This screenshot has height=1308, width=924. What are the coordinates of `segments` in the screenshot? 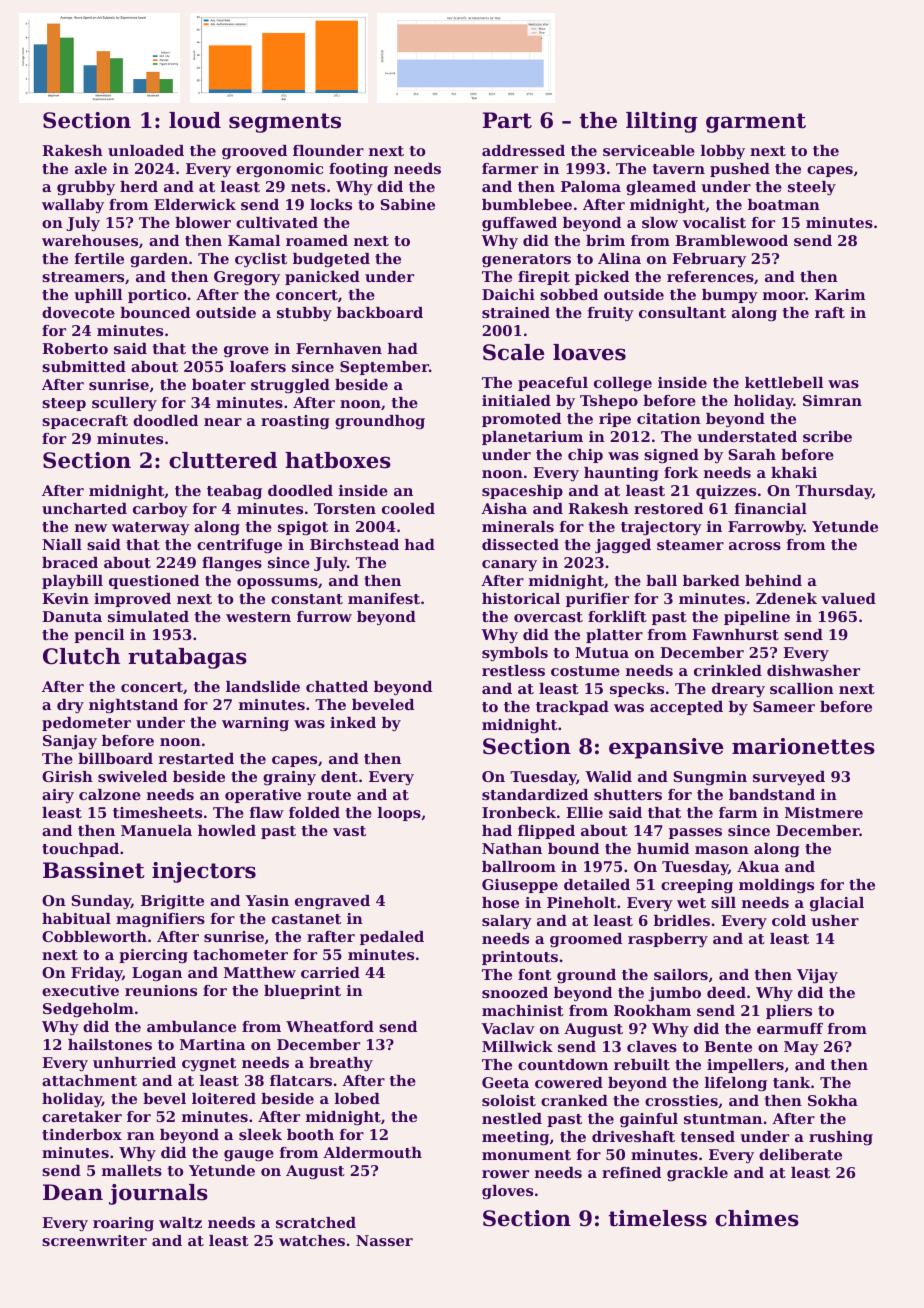 It's located at (285, 123).
